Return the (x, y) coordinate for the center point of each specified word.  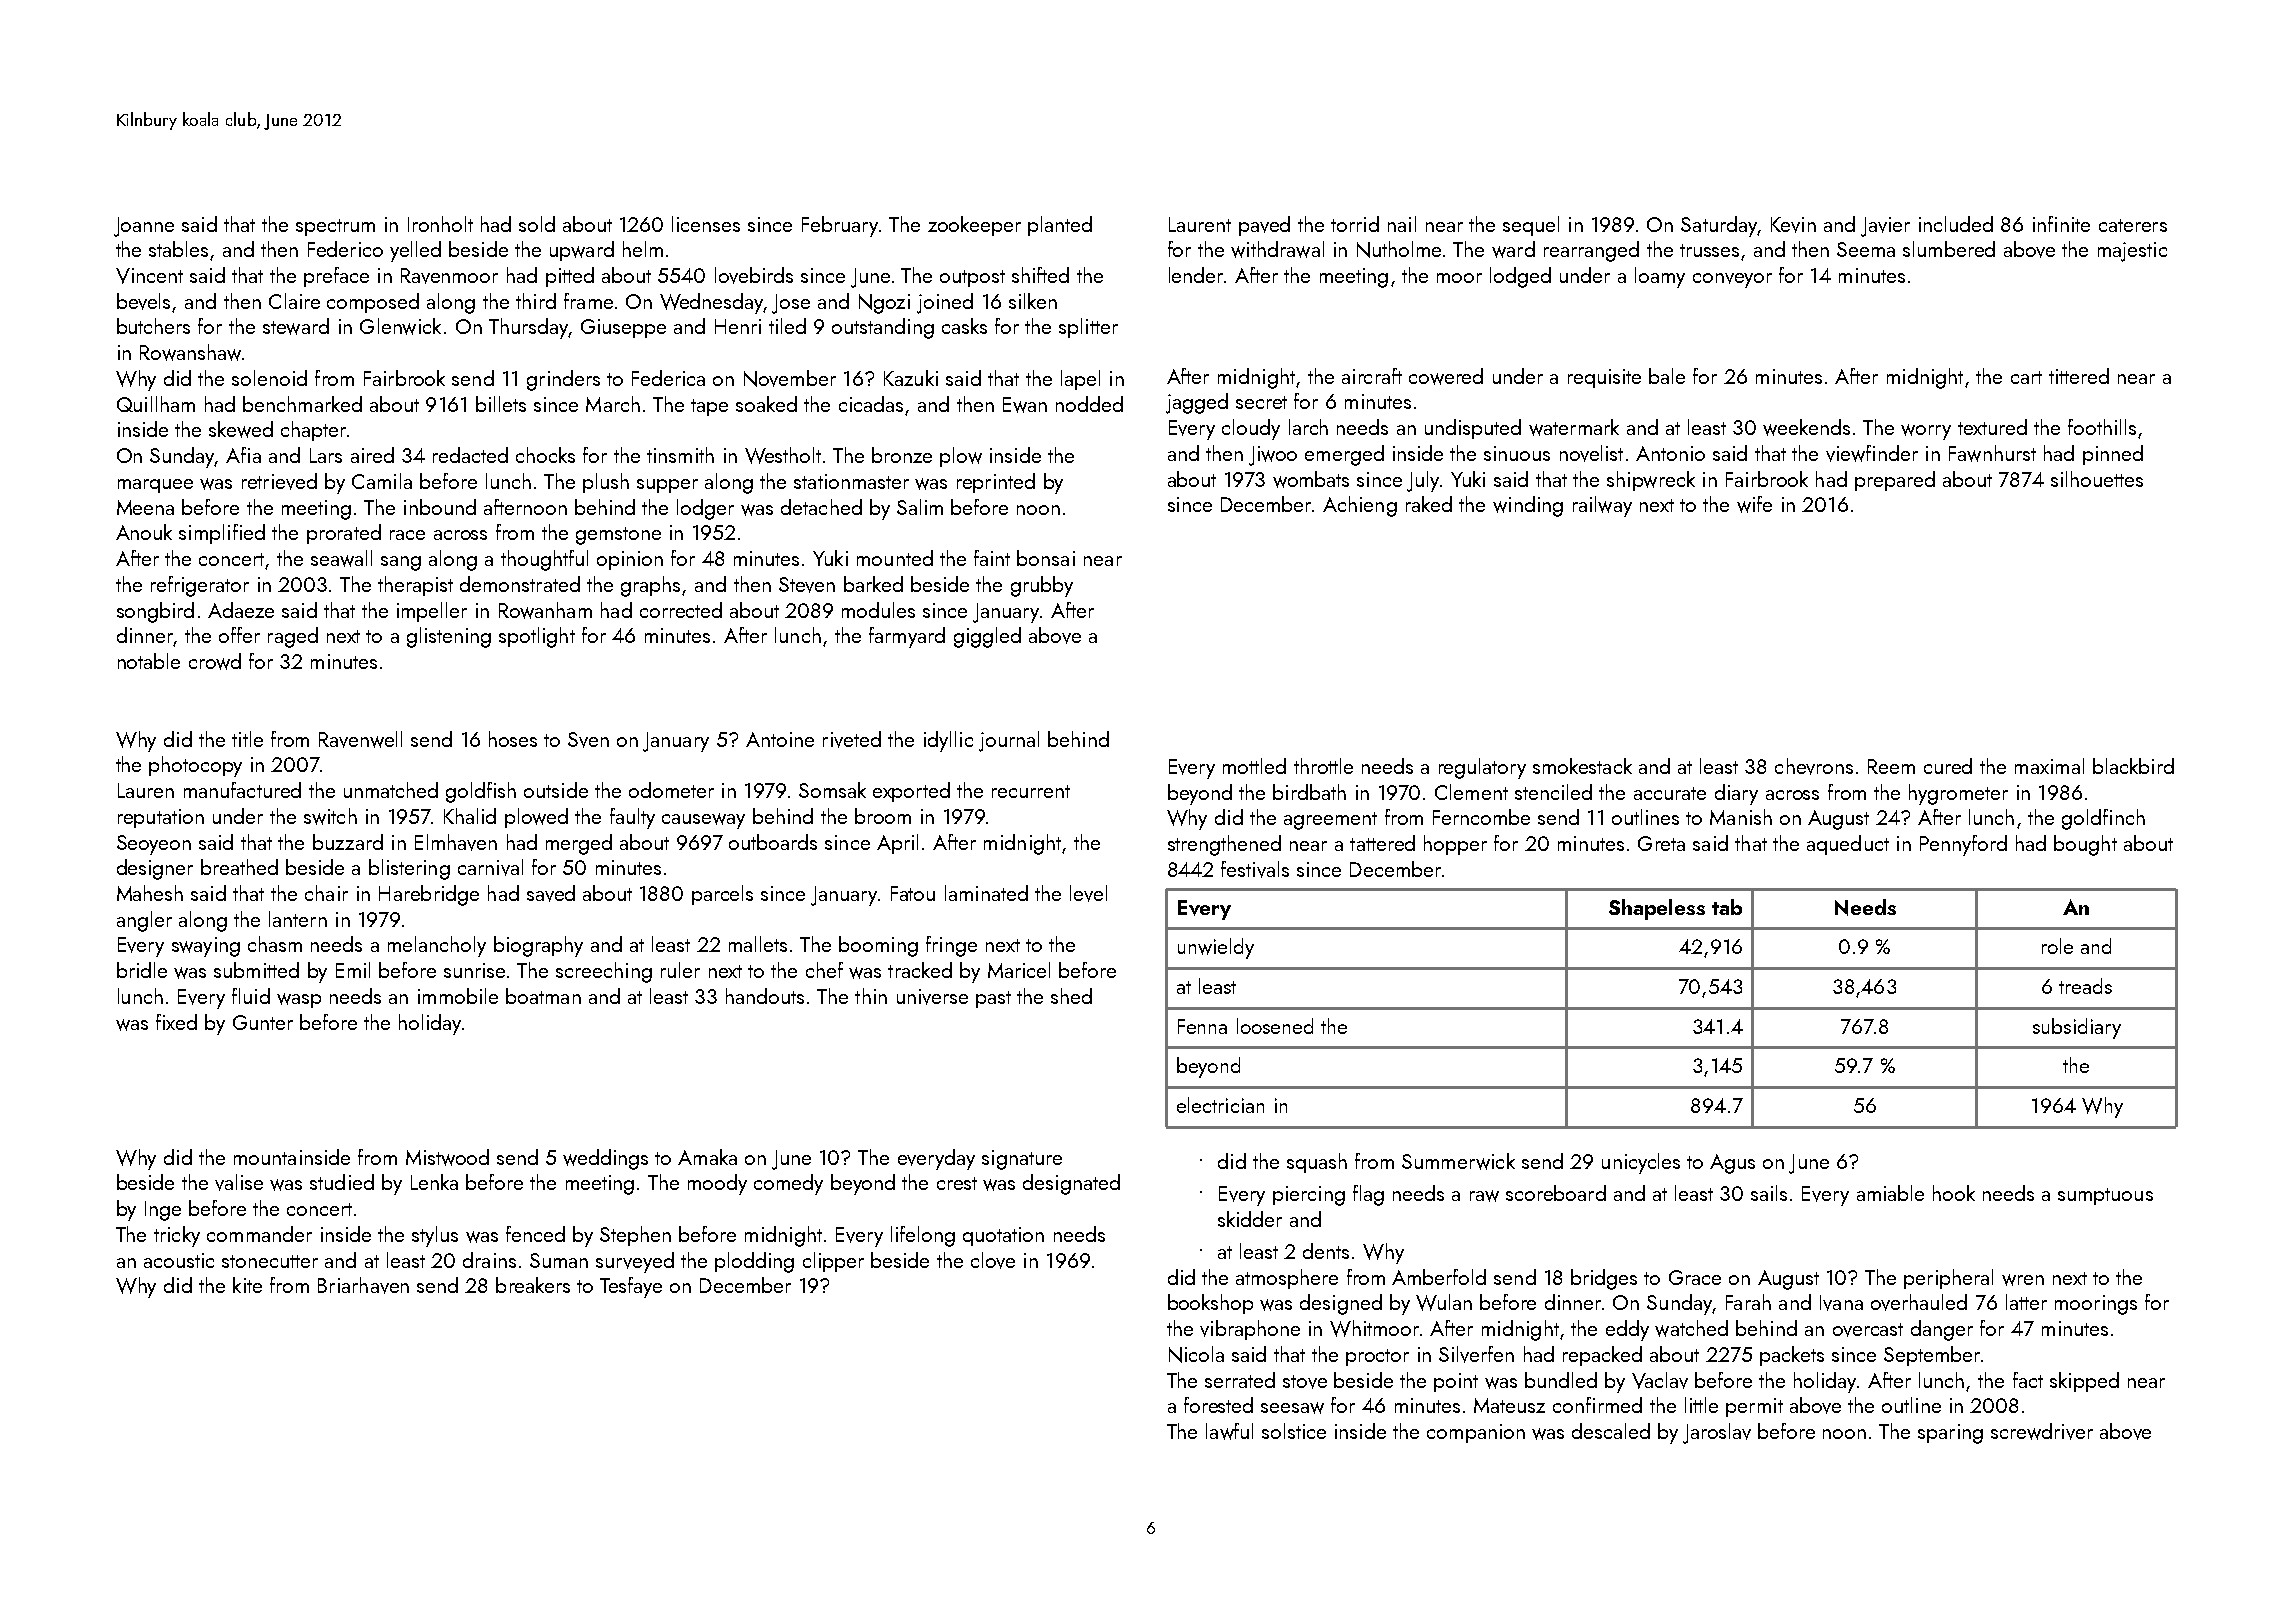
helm (643, 249)
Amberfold (1439, 1277)
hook (1954, 1193)
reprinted (996, 483)
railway (1602, 506)
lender (1196, 275)
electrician (1220, 1105)
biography (538, 946)
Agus (1732, 1164)
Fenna (1202, 1026)
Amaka (707, 1157)
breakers (533, 1285)
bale (1667, 376)
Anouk (144, 532)
